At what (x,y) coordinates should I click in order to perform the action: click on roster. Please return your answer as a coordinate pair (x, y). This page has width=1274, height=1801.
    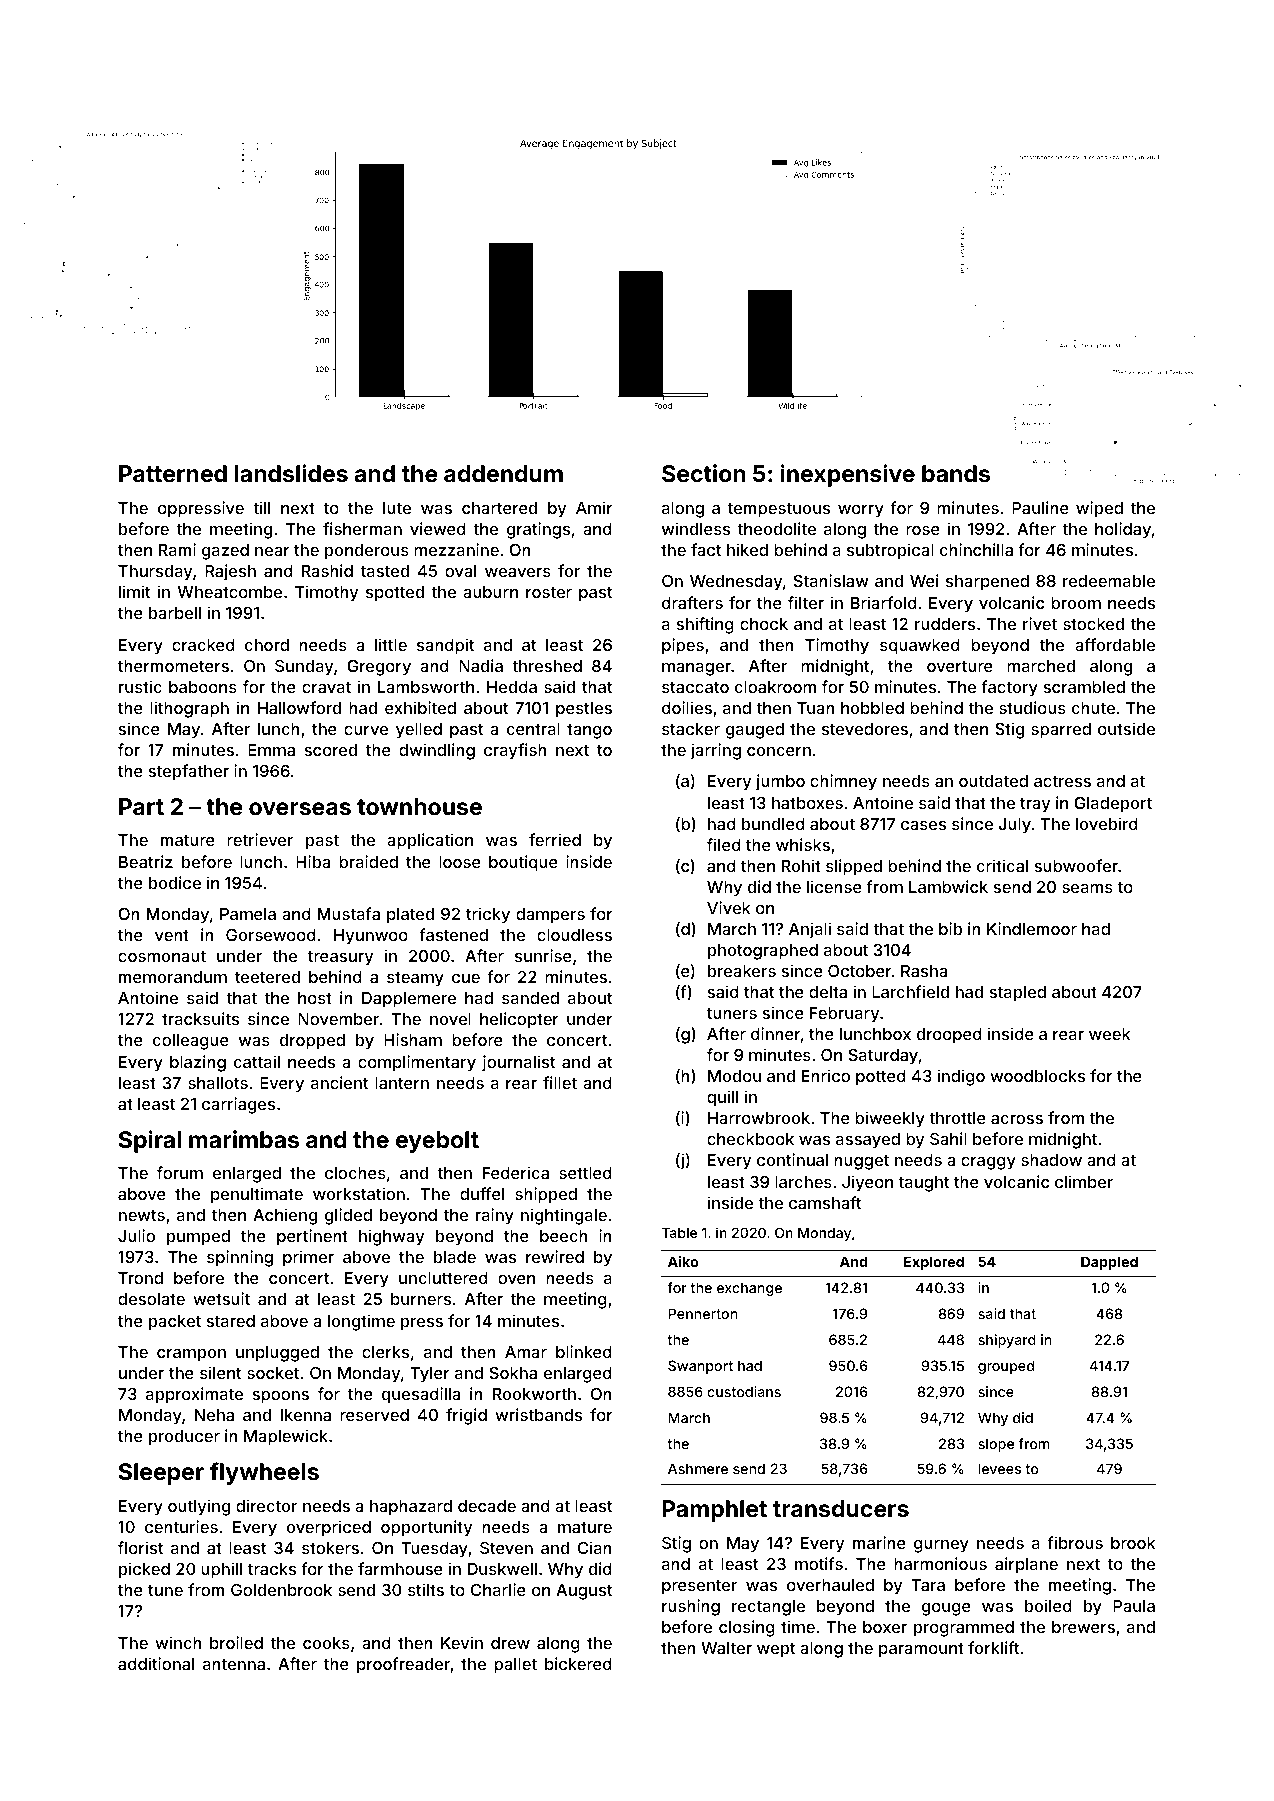
    Looking at the image, I should click on (549, 592).
